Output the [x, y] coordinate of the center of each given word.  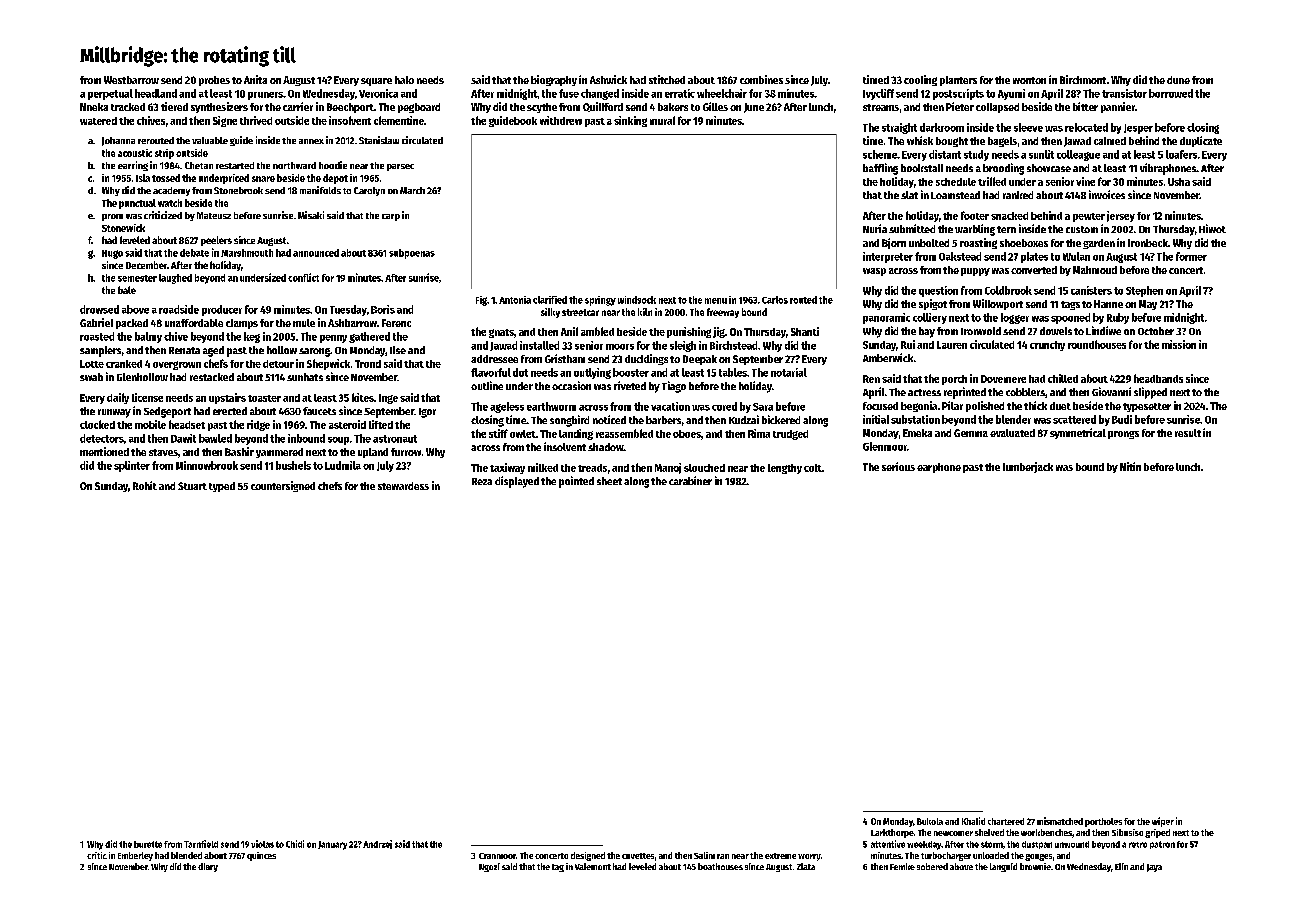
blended [186, 855]
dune [1178, 80]
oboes [687, 434]
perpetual [110, 94]
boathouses [720, 866]
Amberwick [888, 357]
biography [554, 80]
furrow [406, 452]
